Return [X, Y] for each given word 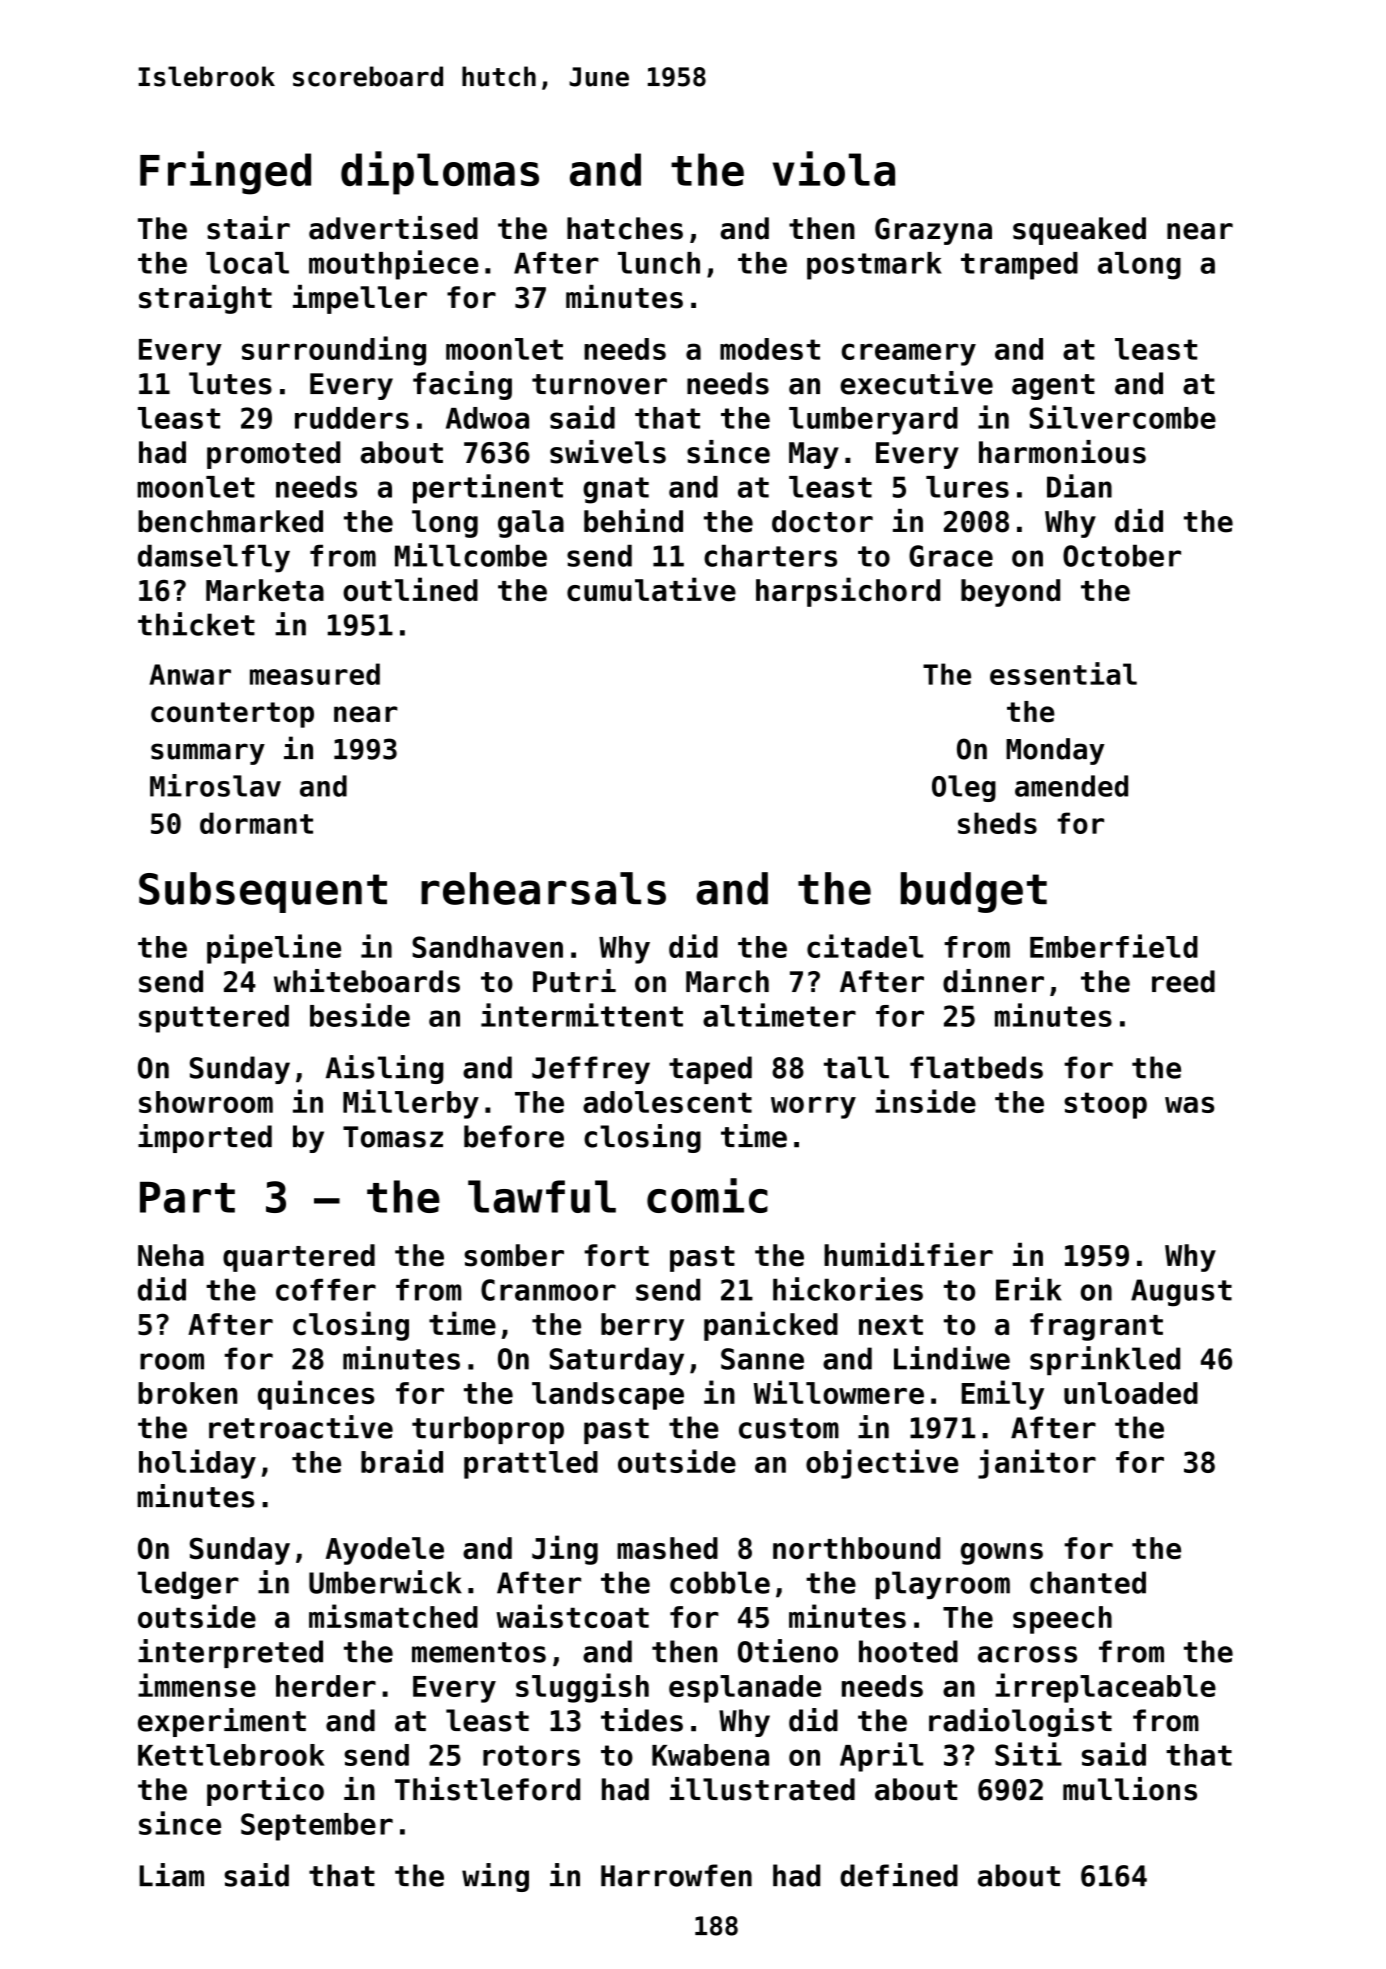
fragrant [1096, 1327]
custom [789, 1428]
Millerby [411, 1104]
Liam [171, 1875]
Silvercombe [1123, 417]
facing [462, 385]
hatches [625, 228]
